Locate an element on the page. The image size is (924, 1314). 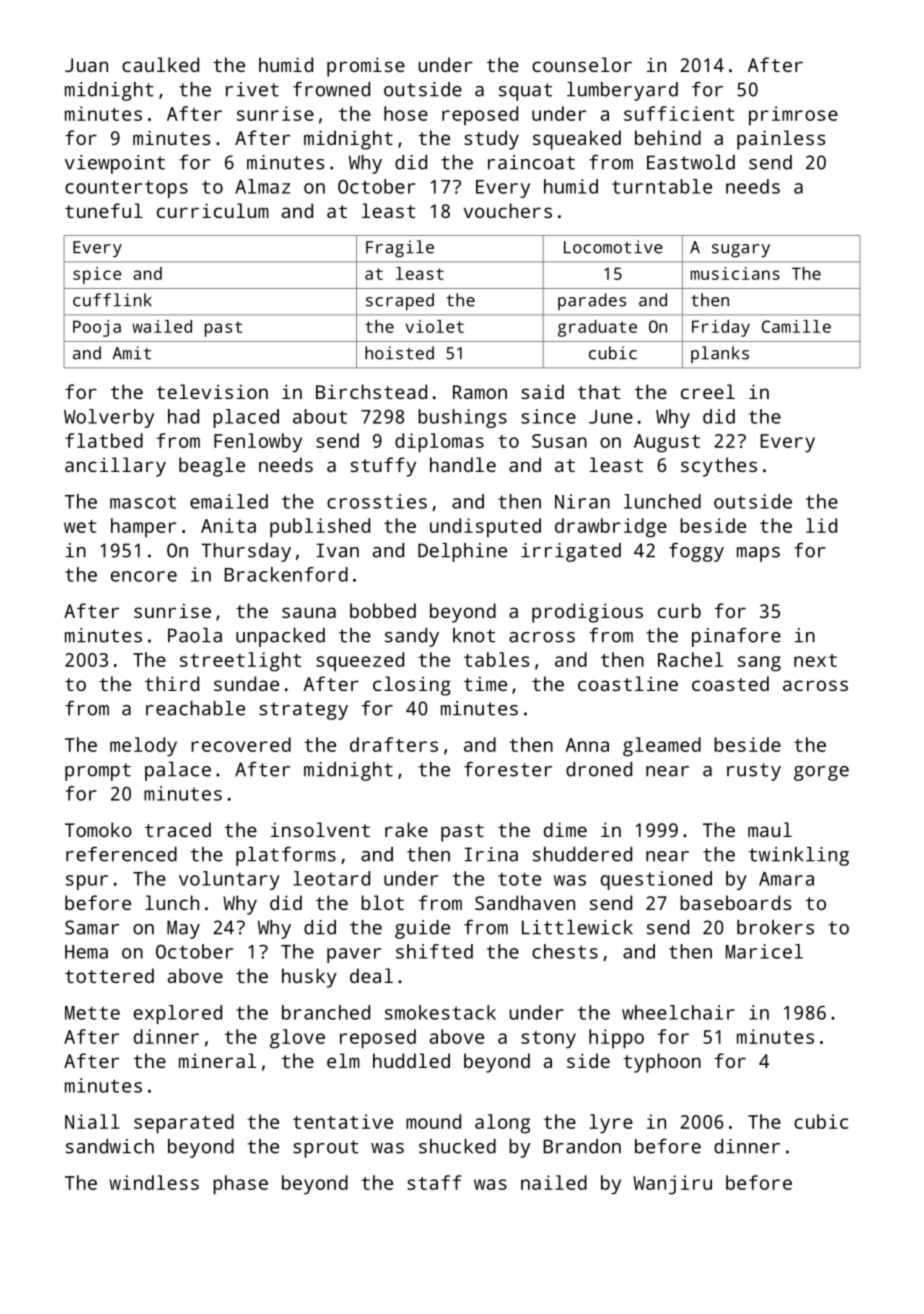
voluntary is located at coordinates (229, 880).
